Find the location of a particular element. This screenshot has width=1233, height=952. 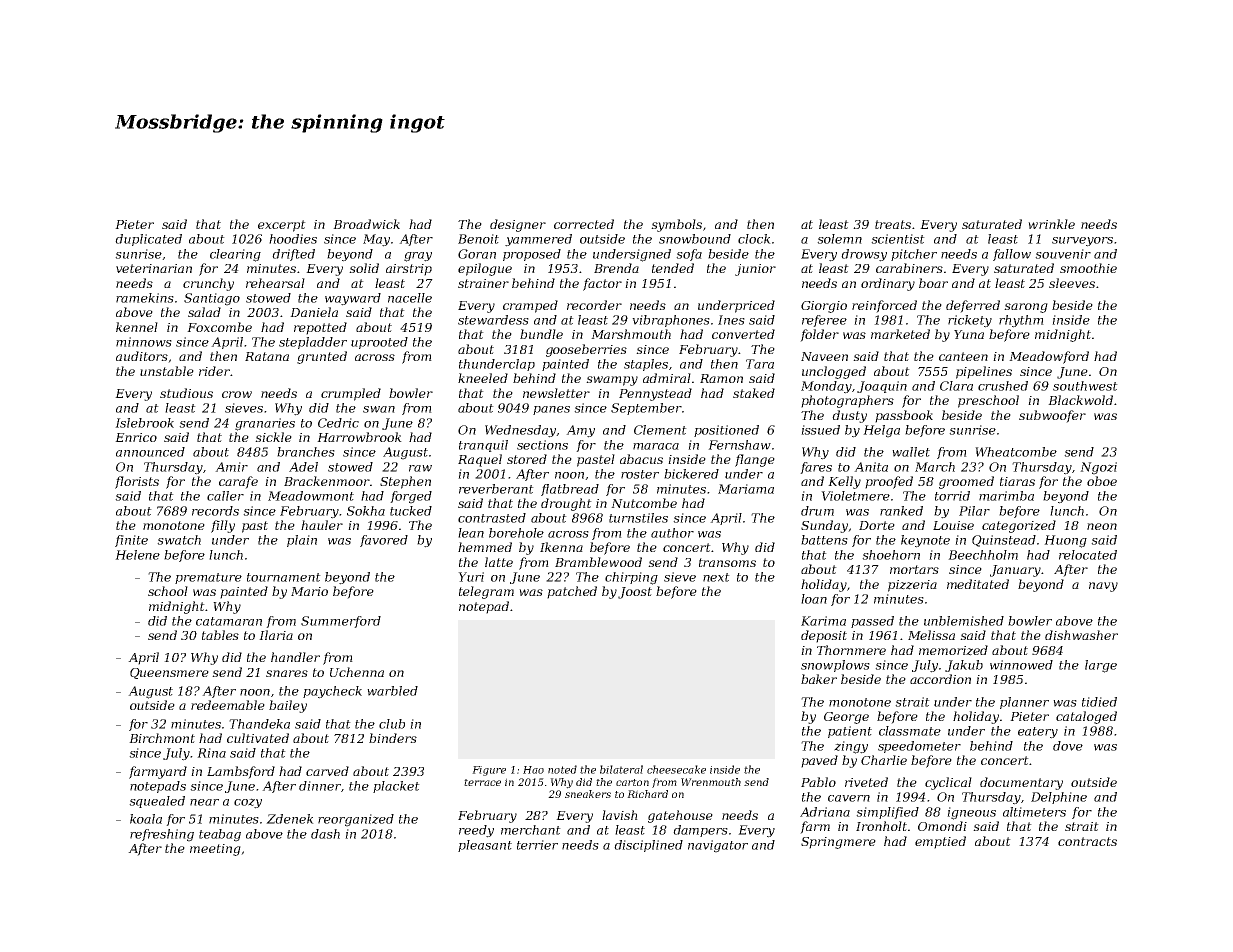

passed is located at coordinates (872, 622).
